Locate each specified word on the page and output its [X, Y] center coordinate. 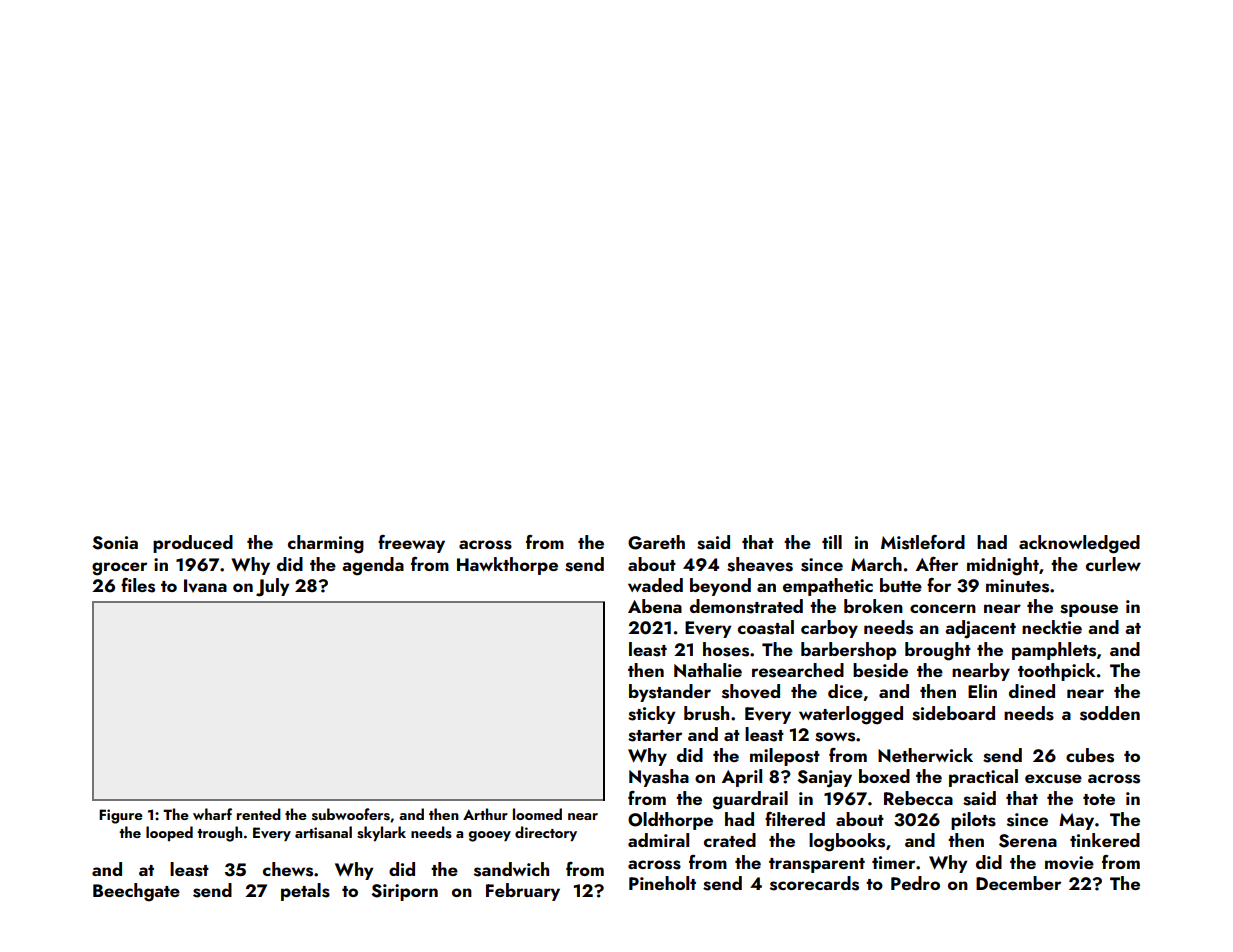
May [1076, 821]
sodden [1110, 713]
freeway [411, 544]
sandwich [511, 869]
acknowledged [1079, 544]
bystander [670, 693]
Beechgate [136, 892]
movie [1069, 863]
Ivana [205, 586]
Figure [121, 816]
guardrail [750, 800]
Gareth [656, 542]
